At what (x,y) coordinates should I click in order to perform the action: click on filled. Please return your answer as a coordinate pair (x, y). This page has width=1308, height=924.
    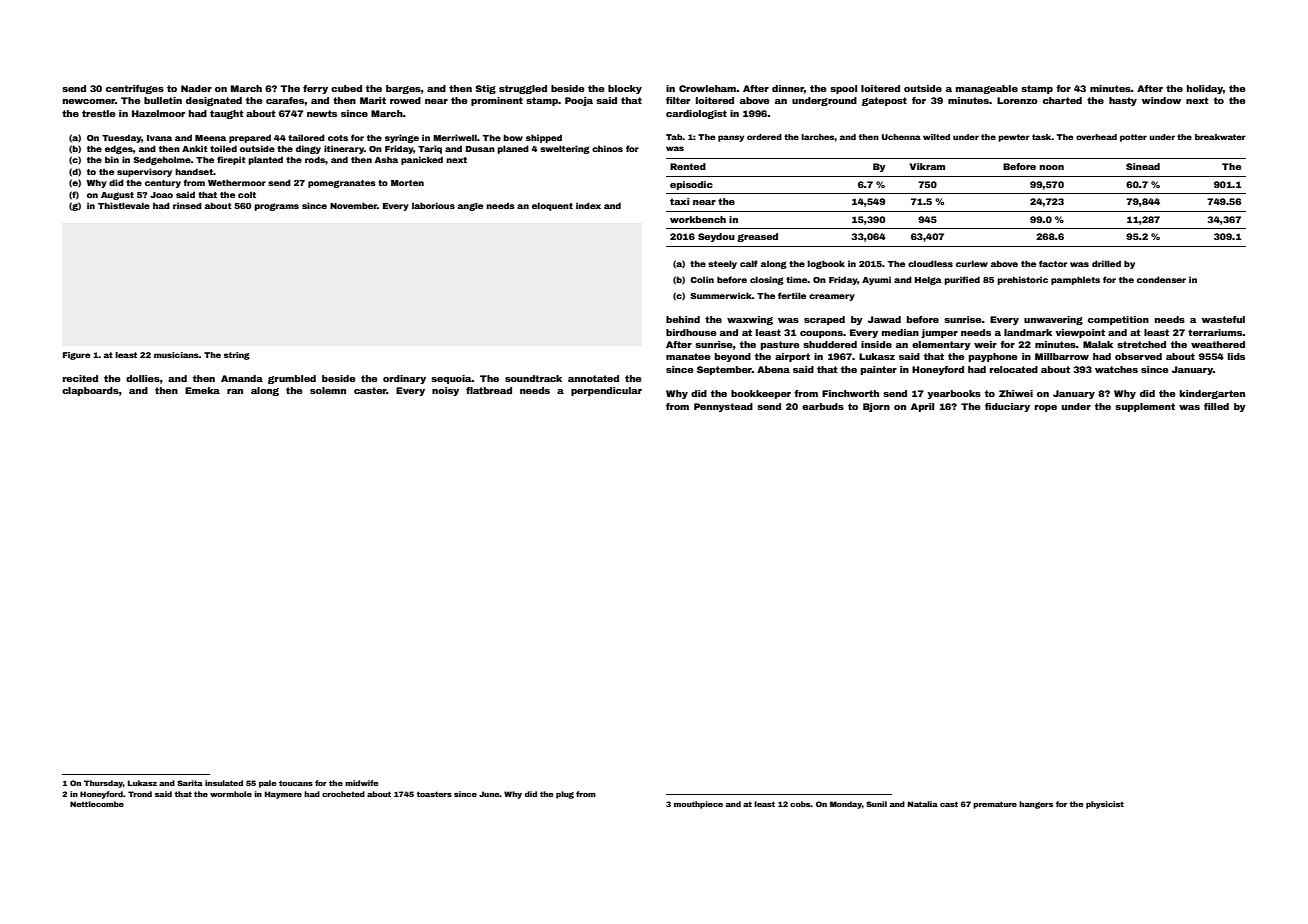
    Looking at the image, I should click on (1216, 406).
